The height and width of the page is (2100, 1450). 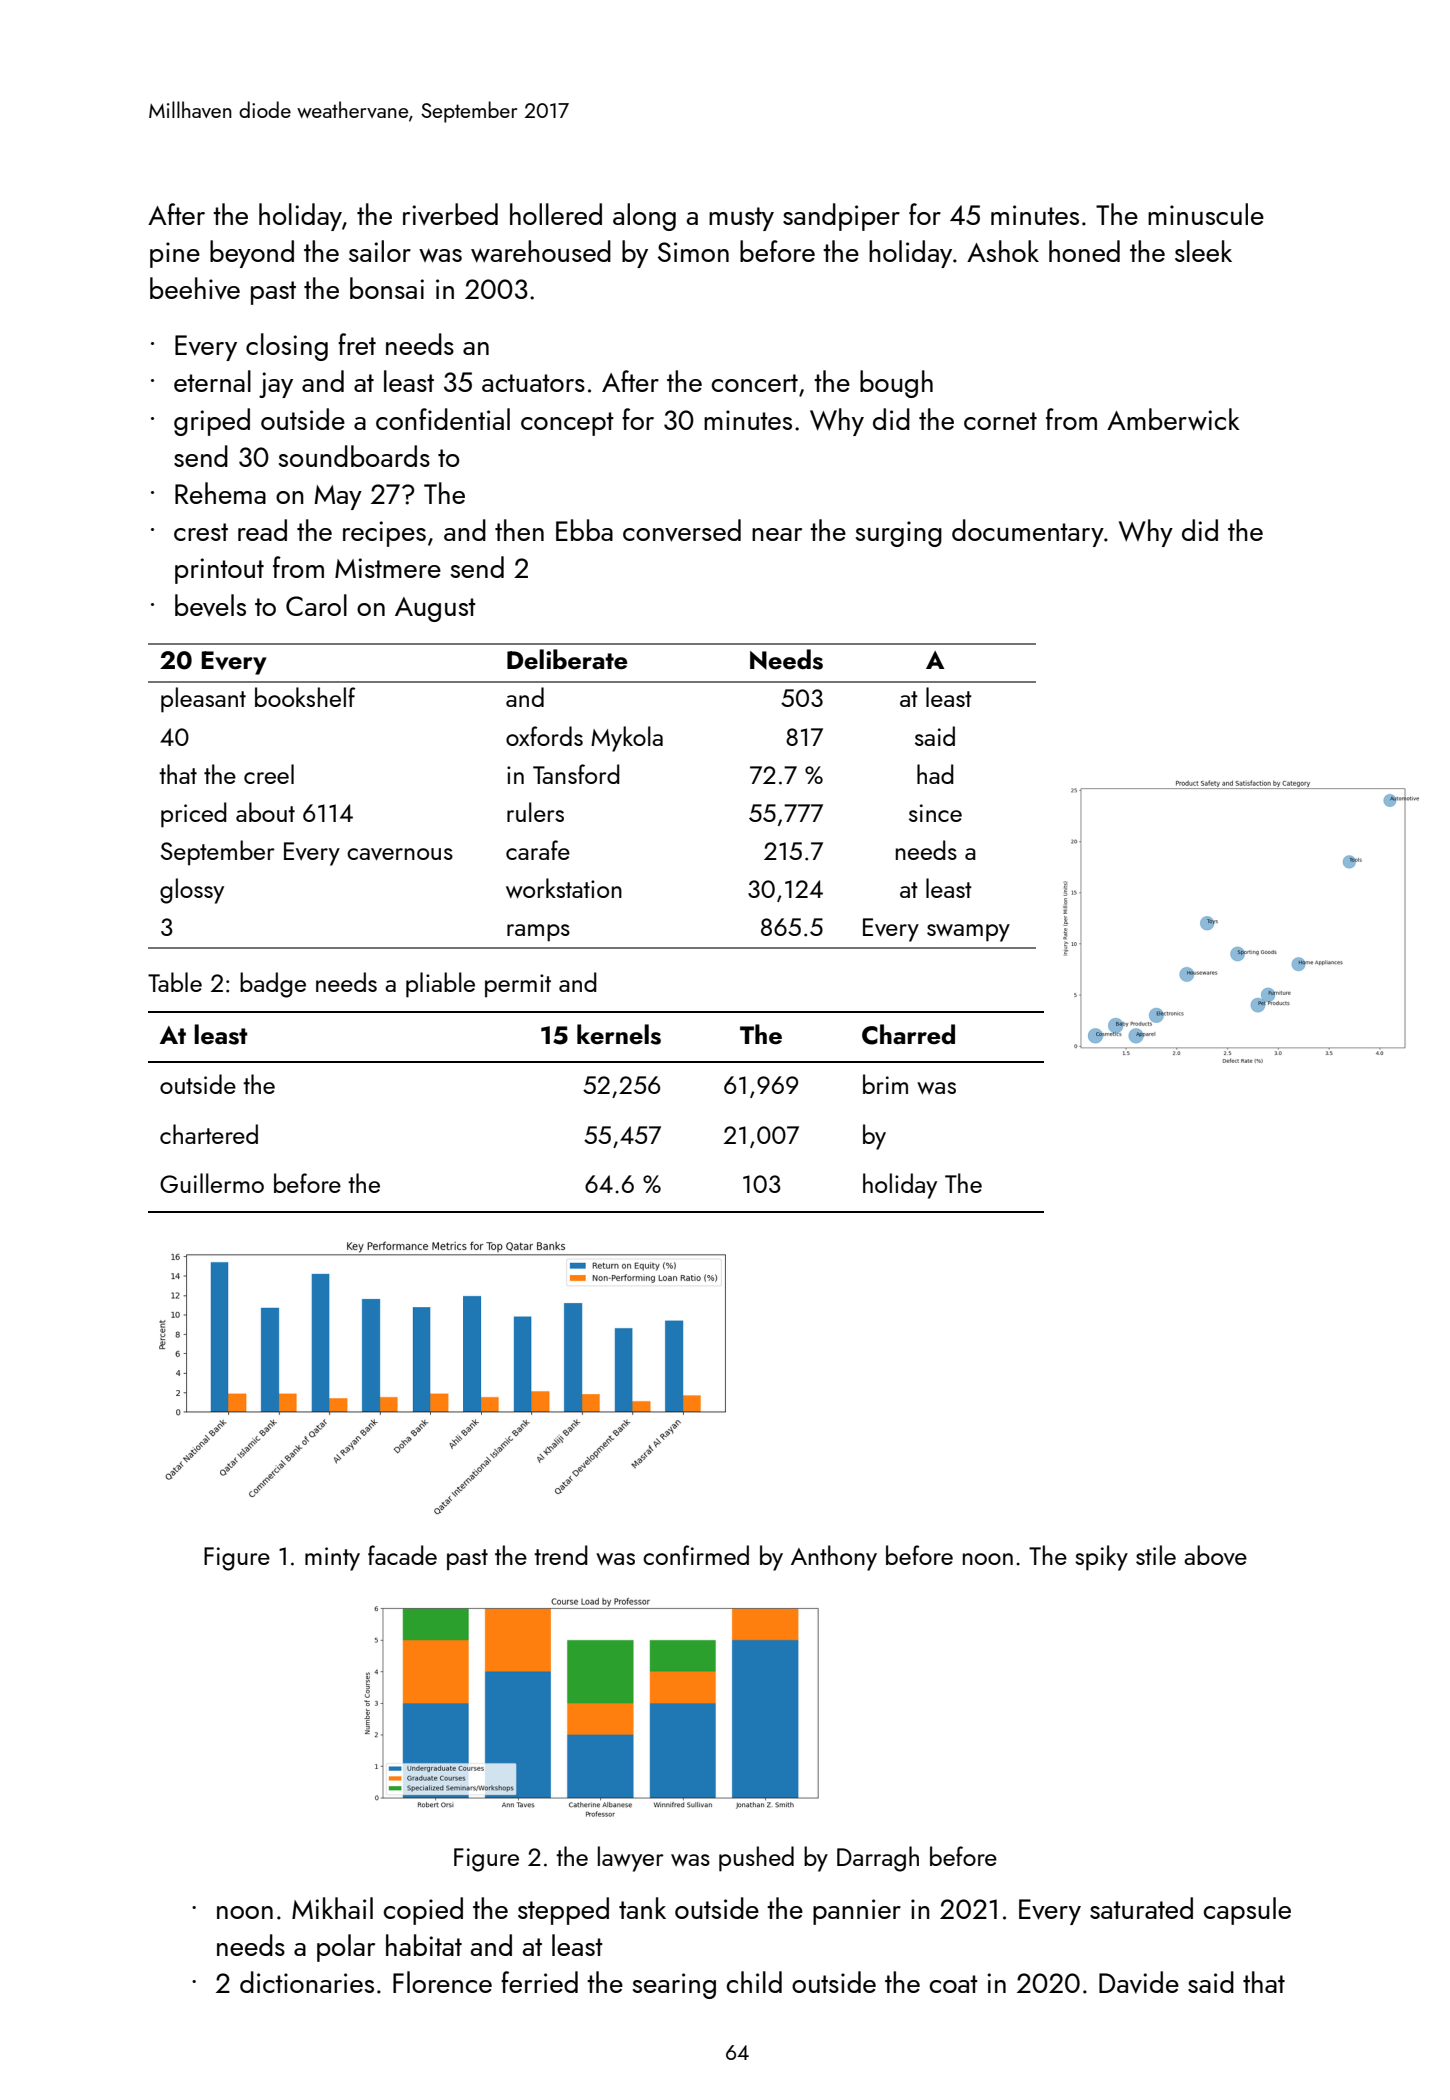 I want to click on riverbed, so click(x=450, y=214).
